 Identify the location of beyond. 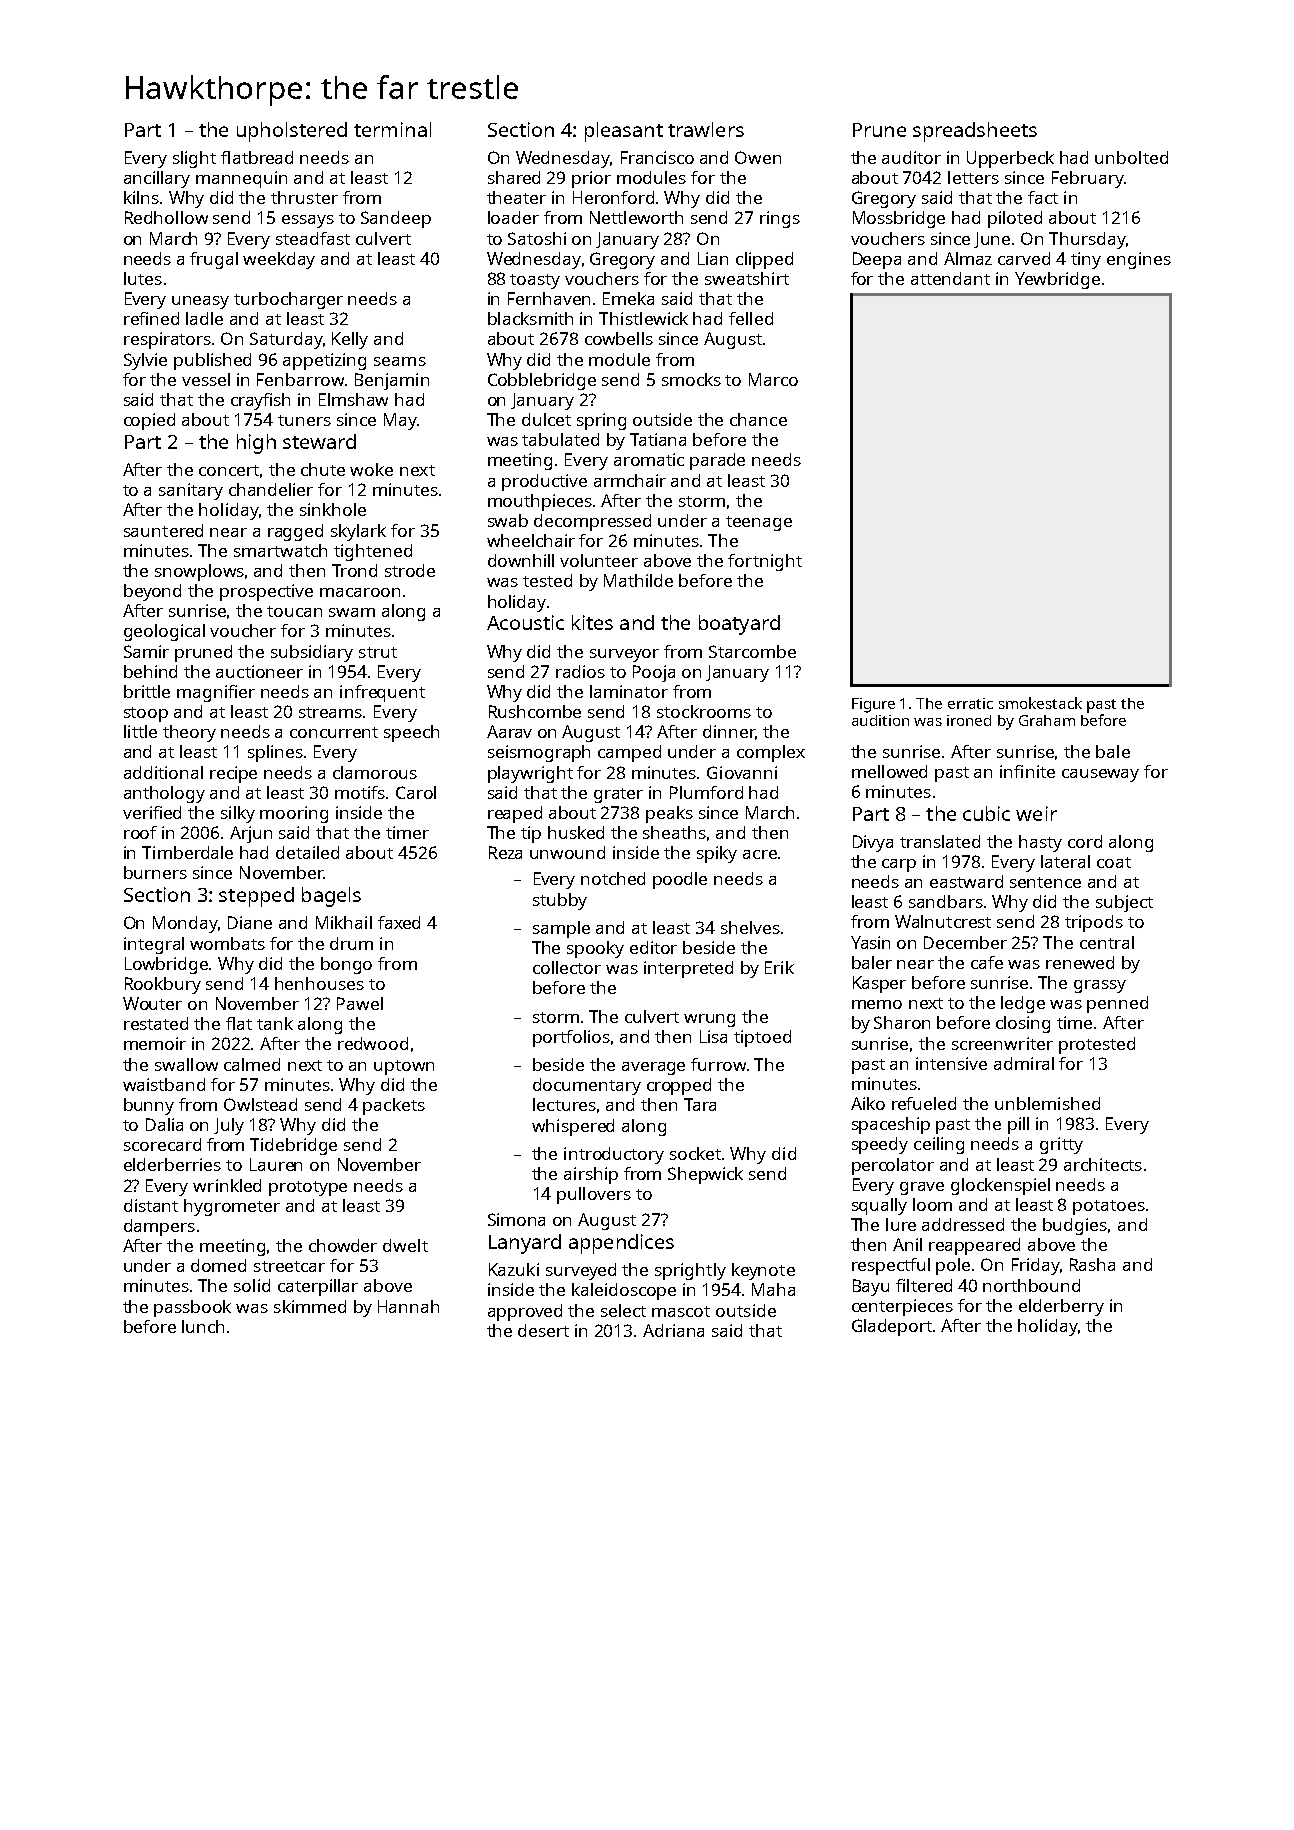
(152, 592).
